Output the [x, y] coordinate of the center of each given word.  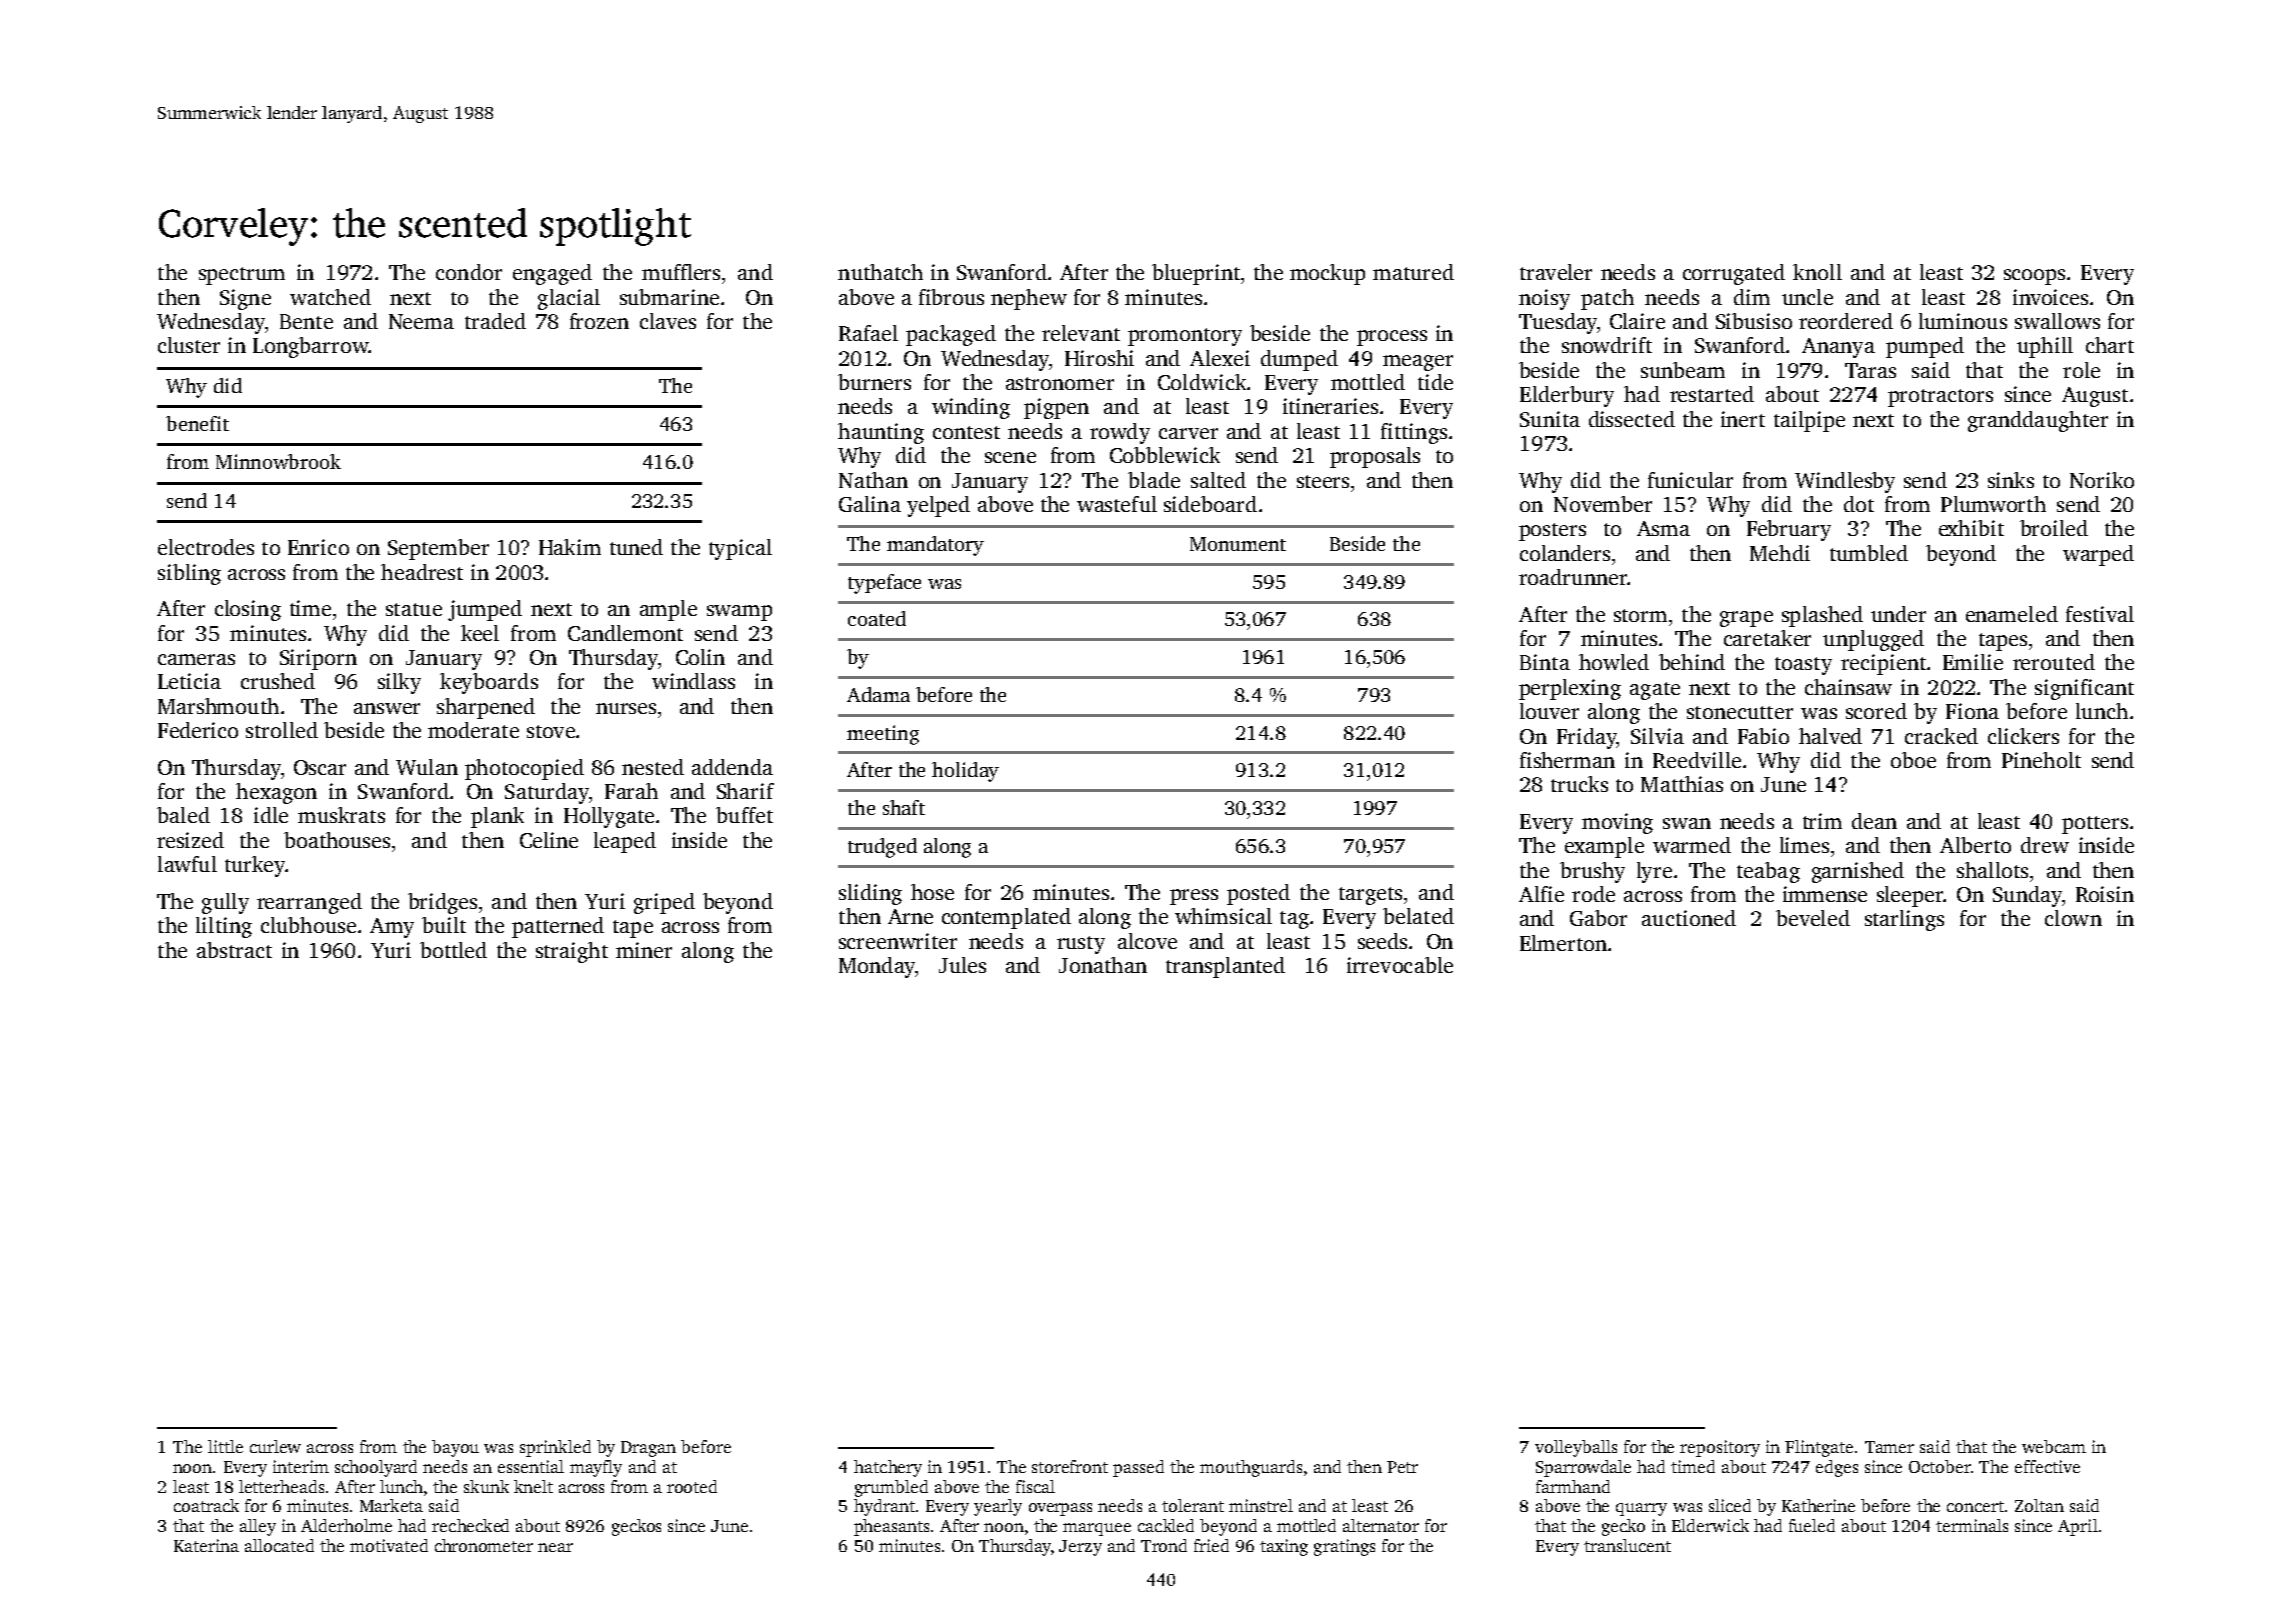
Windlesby [1845, 482]
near [555, 1547]
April [2078, 1527]
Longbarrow [311, 347]
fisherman [1567, 760]
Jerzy [1080, 1548]
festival [2100, 614]
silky [399, 683]
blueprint [1196, 274]
